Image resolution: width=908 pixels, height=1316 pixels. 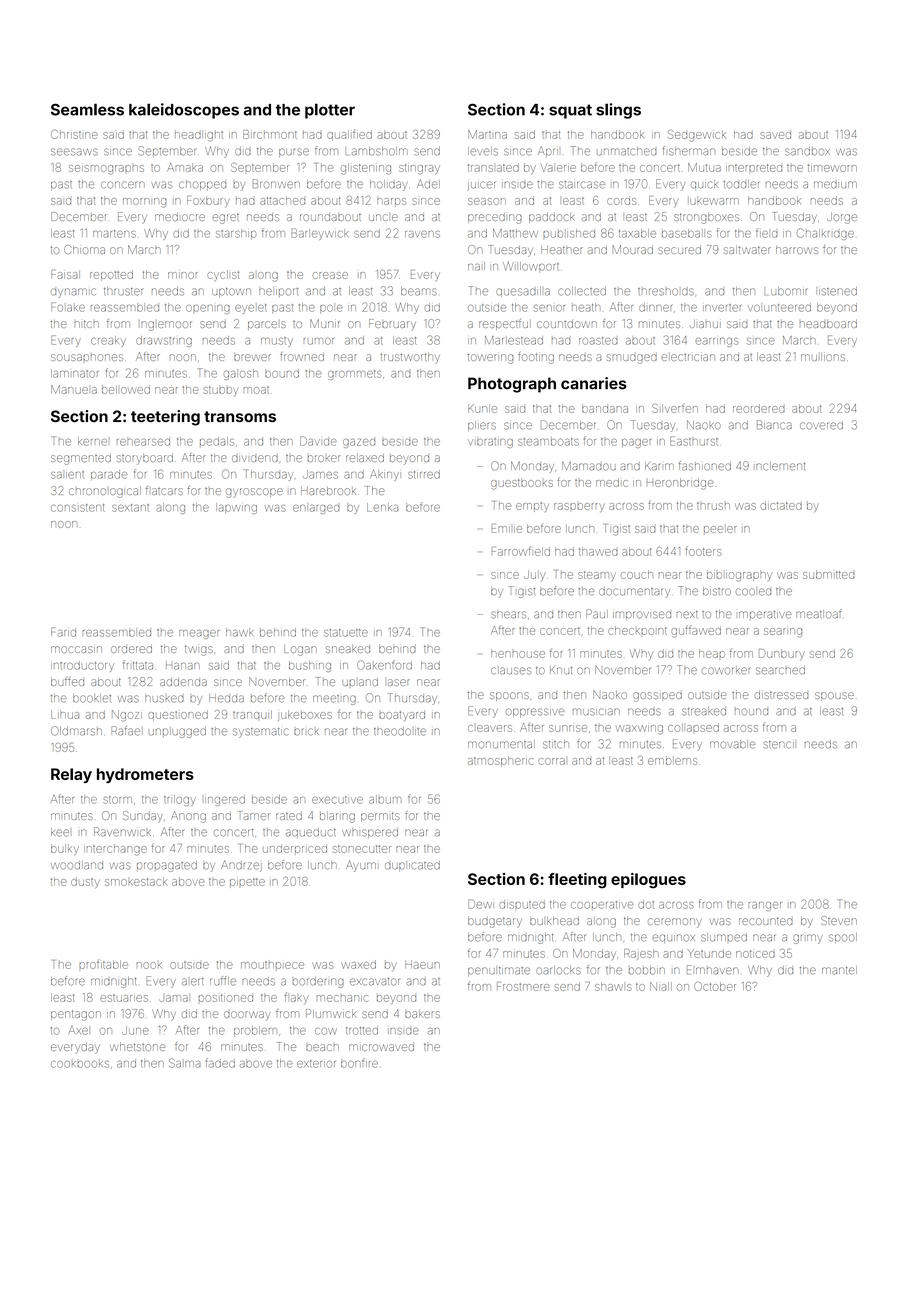 I want to click on paddock, so click(x=552, y=218).
